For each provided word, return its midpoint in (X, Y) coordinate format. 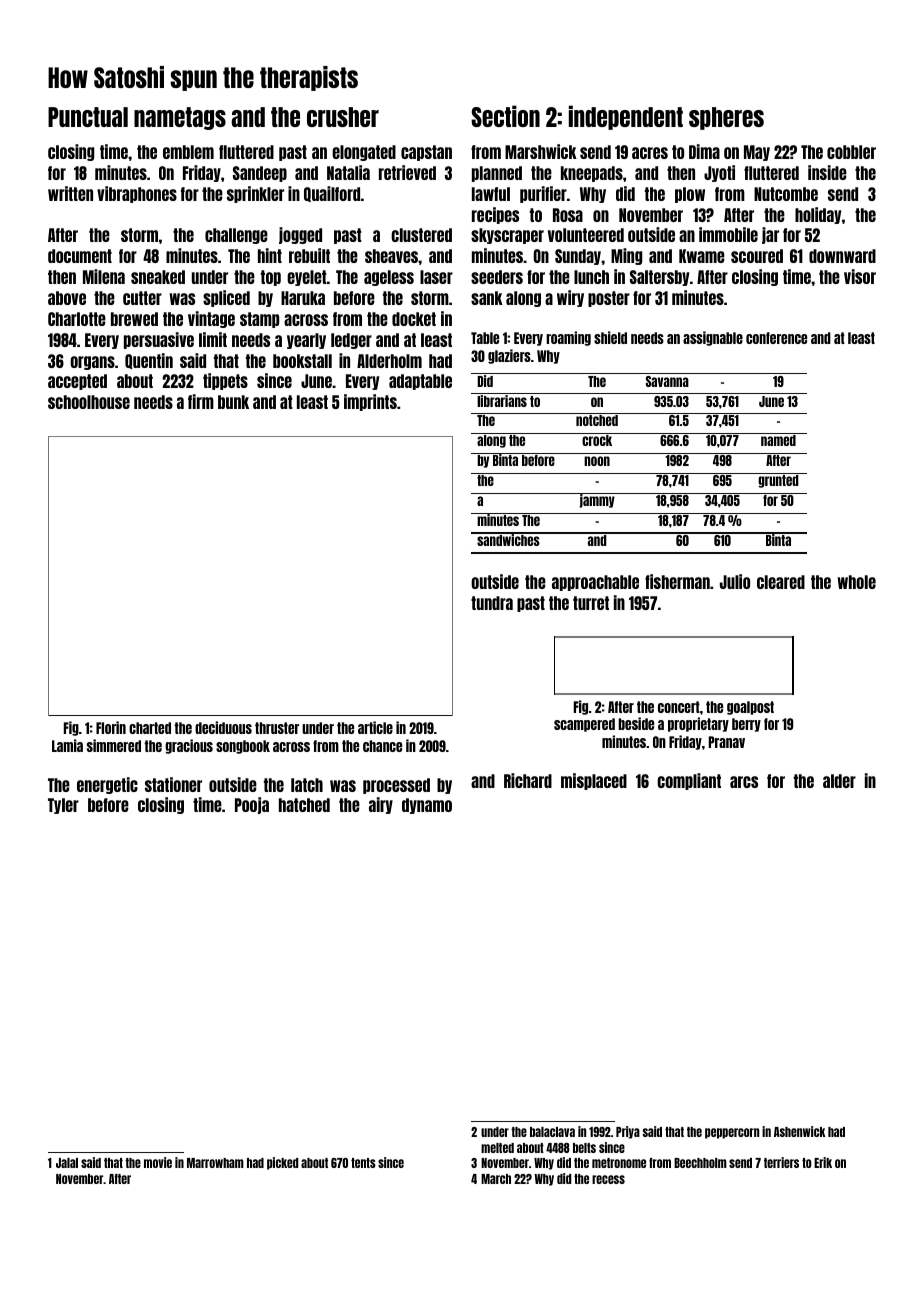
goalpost (750, 708)
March (496, 1179)
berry (746, 725)
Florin (111, 727)
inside (827, 172)
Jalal (67, 1163)
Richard (528, 780)
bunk (233, 402)
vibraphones (137, 194)
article (375, 727)
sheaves (392, 256)
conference (776, 338)
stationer (173, 784)
